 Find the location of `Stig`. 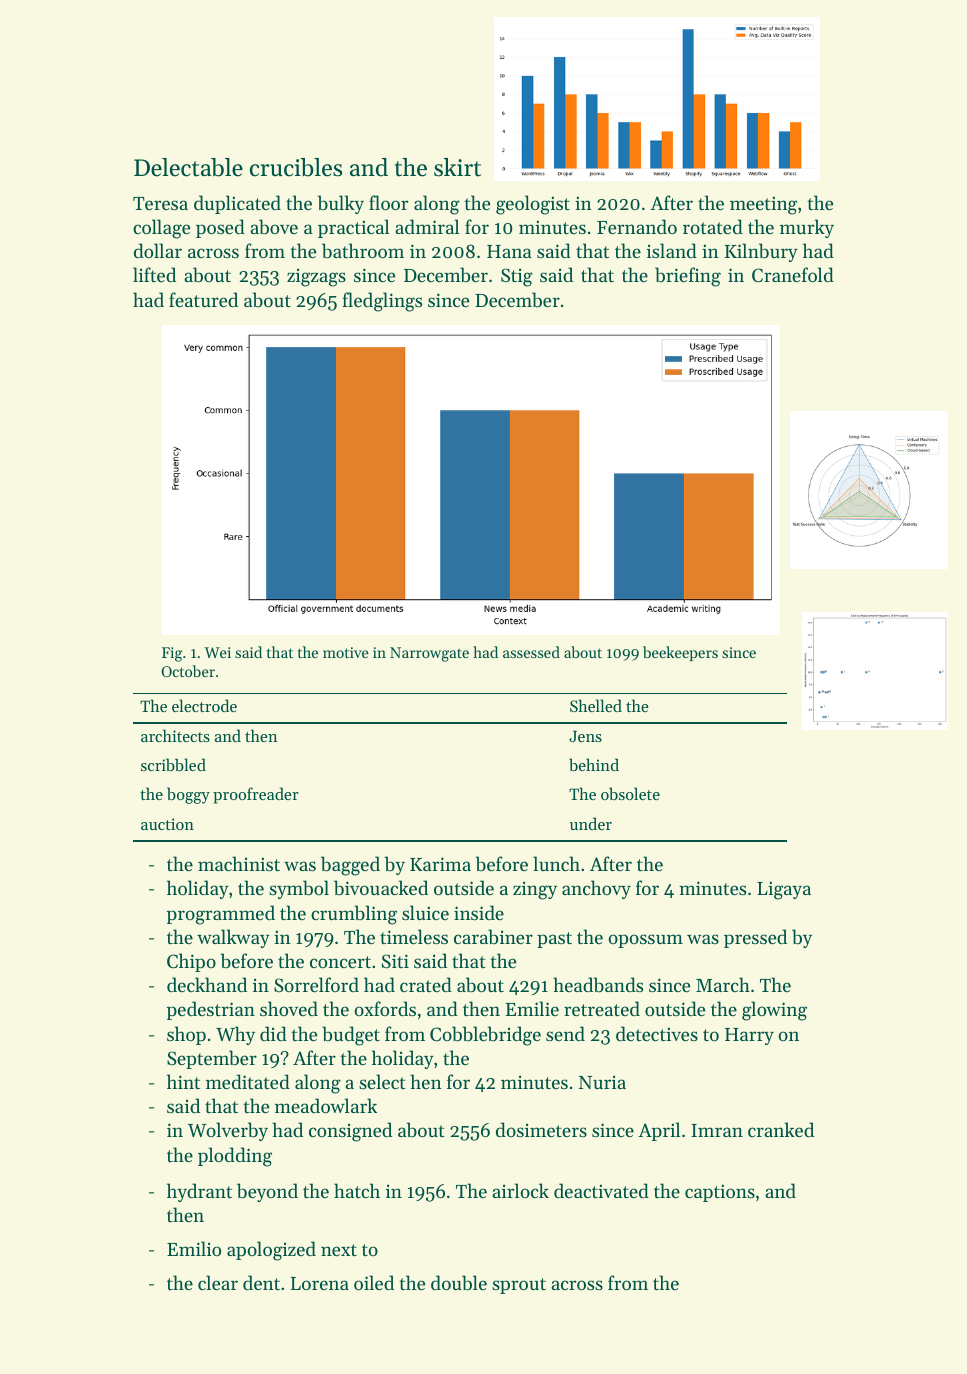

Stig is located at coordinates (517, 277).
